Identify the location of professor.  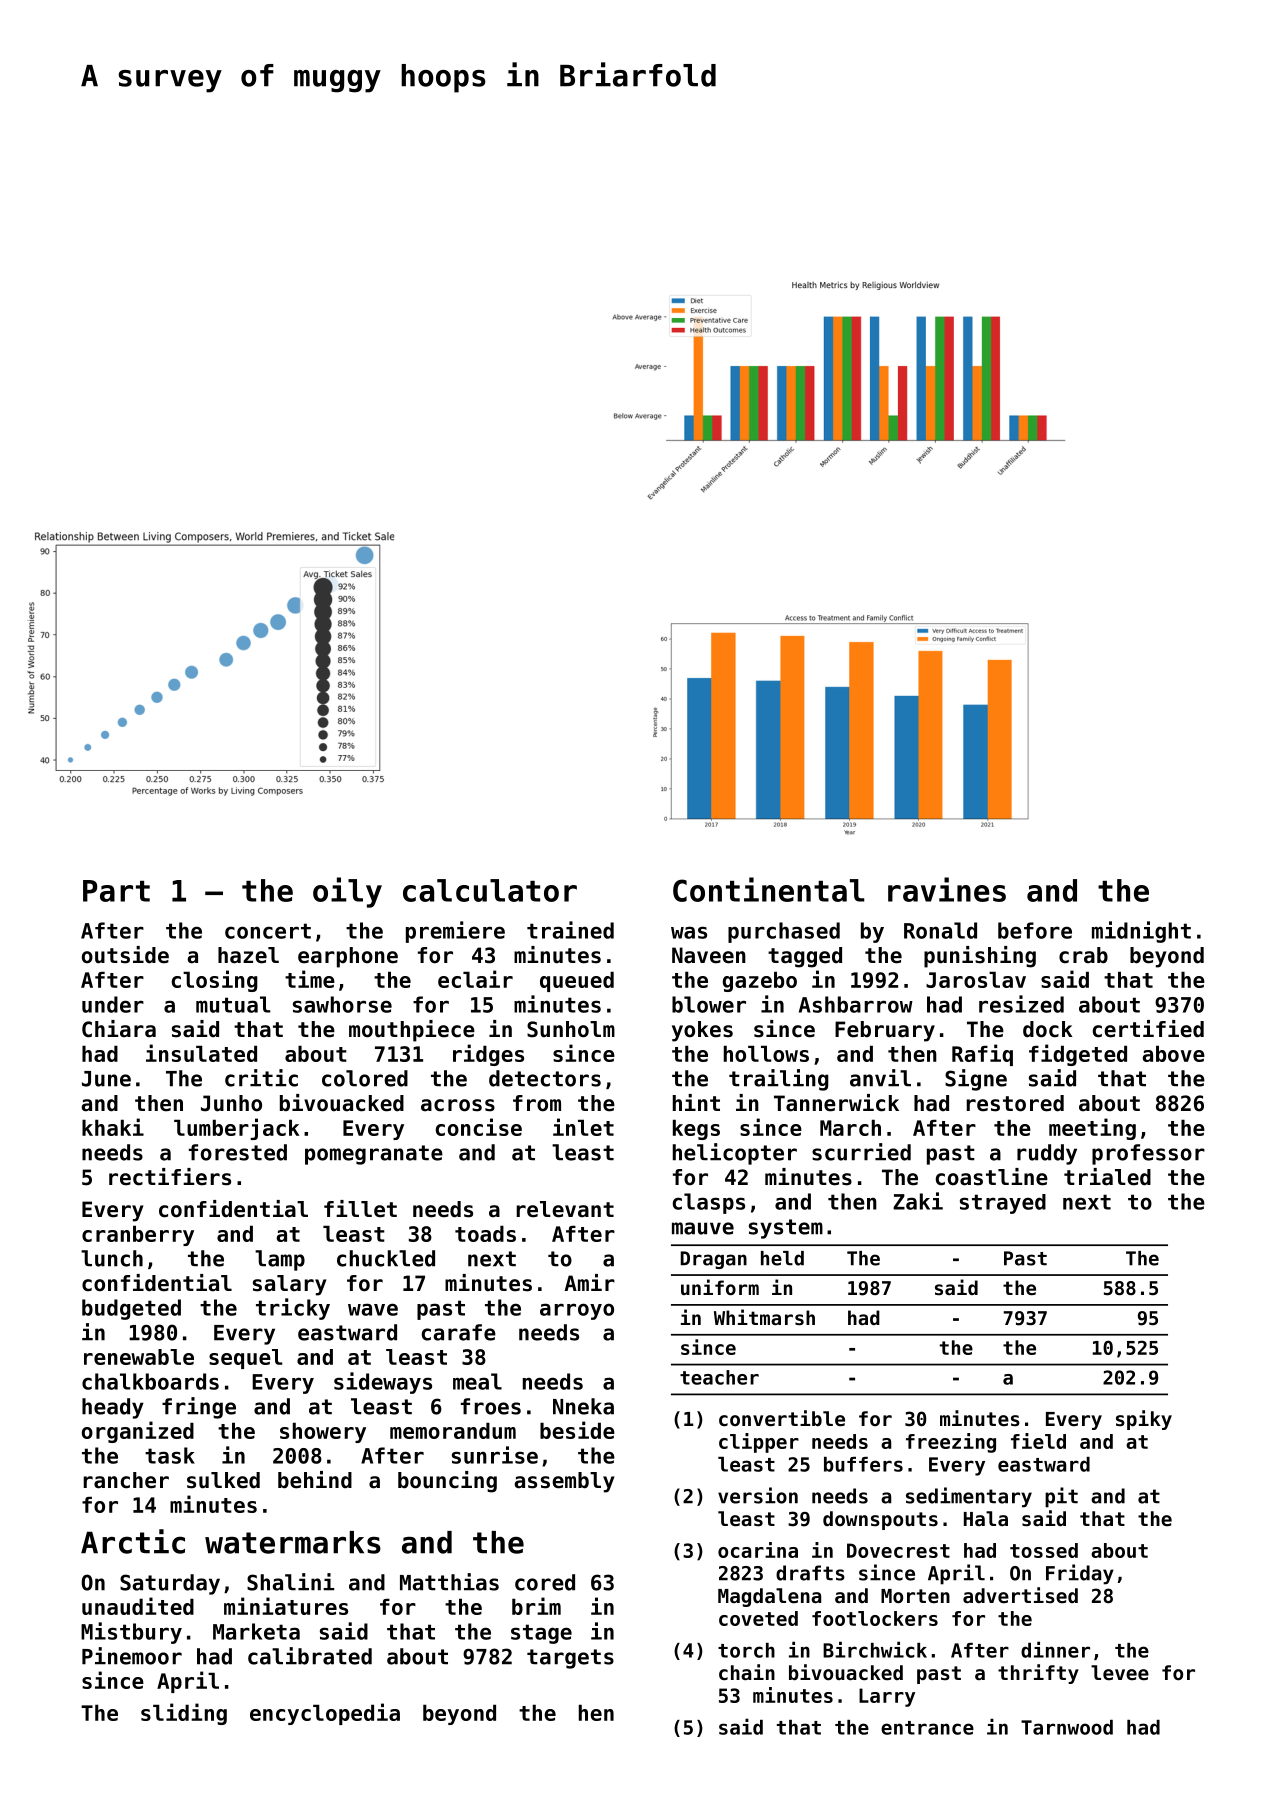
(1148, 1154).
